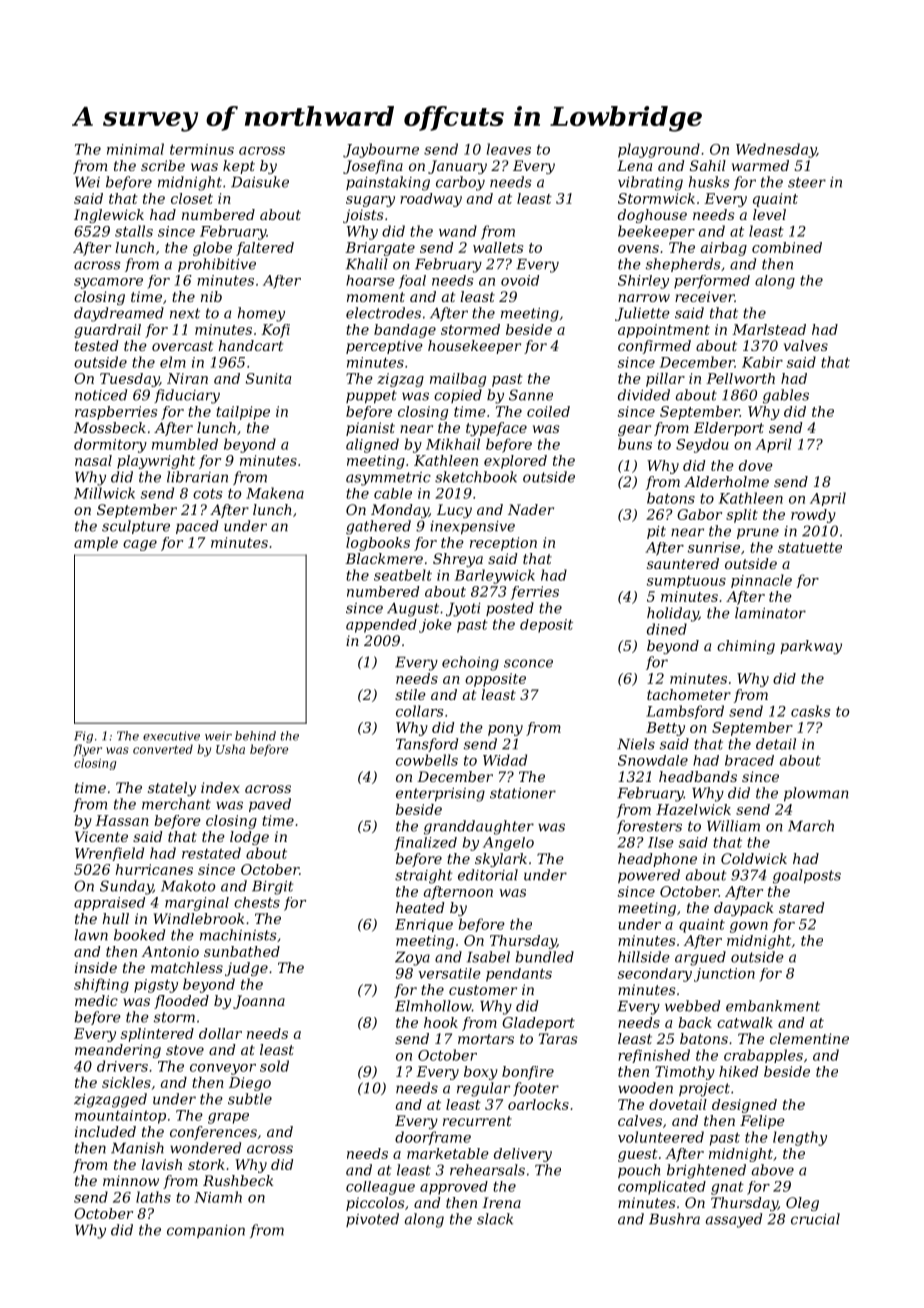 The image size is (924, 1308). I want to click on cage, so click(140, 545).
